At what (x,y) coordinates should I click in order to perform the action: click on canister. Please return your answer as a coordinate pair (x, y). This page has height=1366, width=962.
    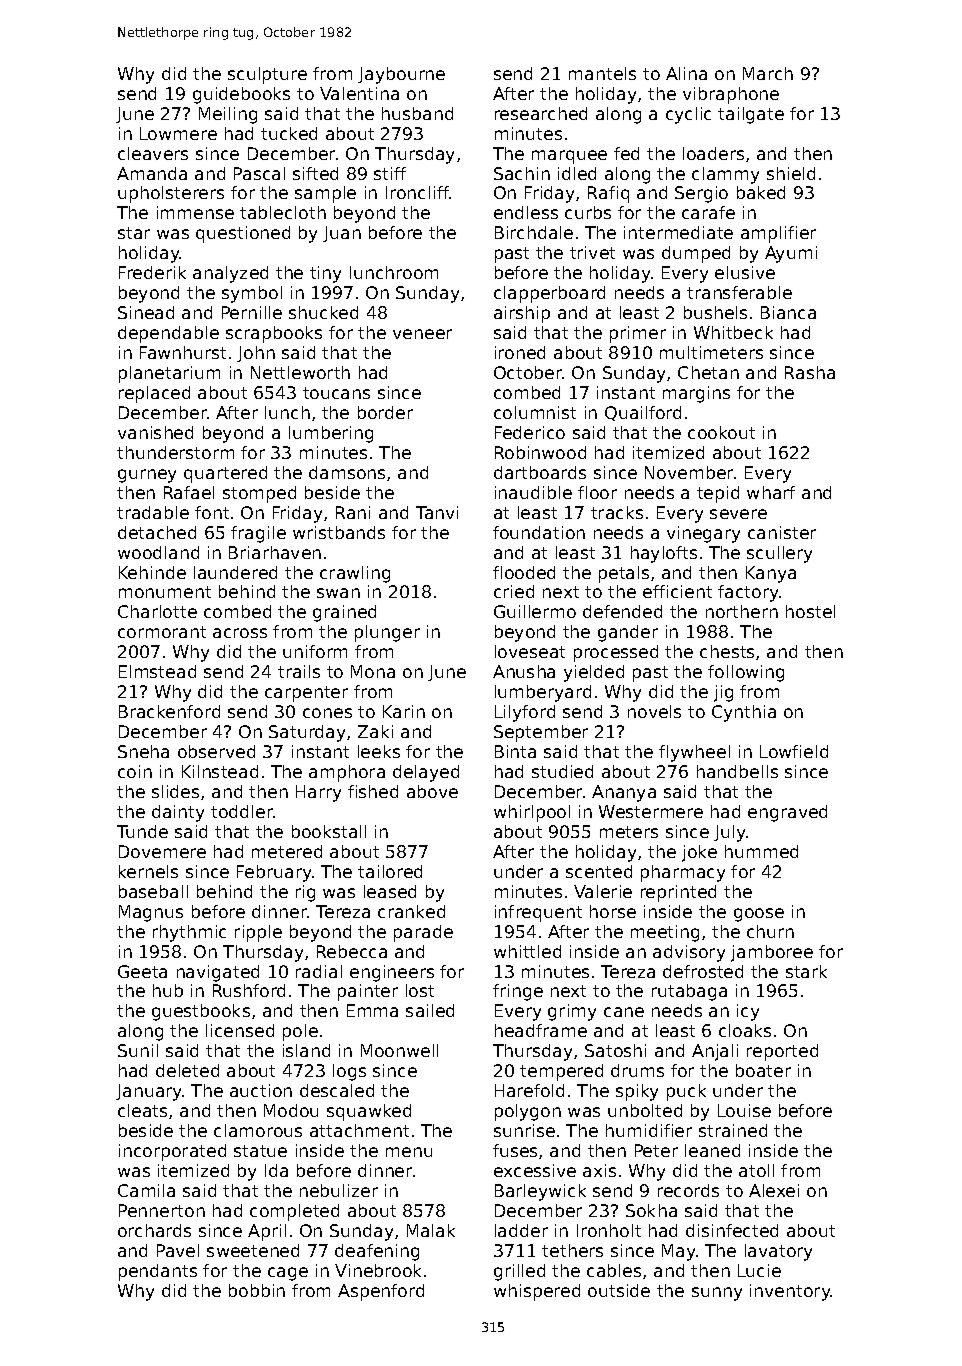
    Looking at the image, I should click on (782, 532).
